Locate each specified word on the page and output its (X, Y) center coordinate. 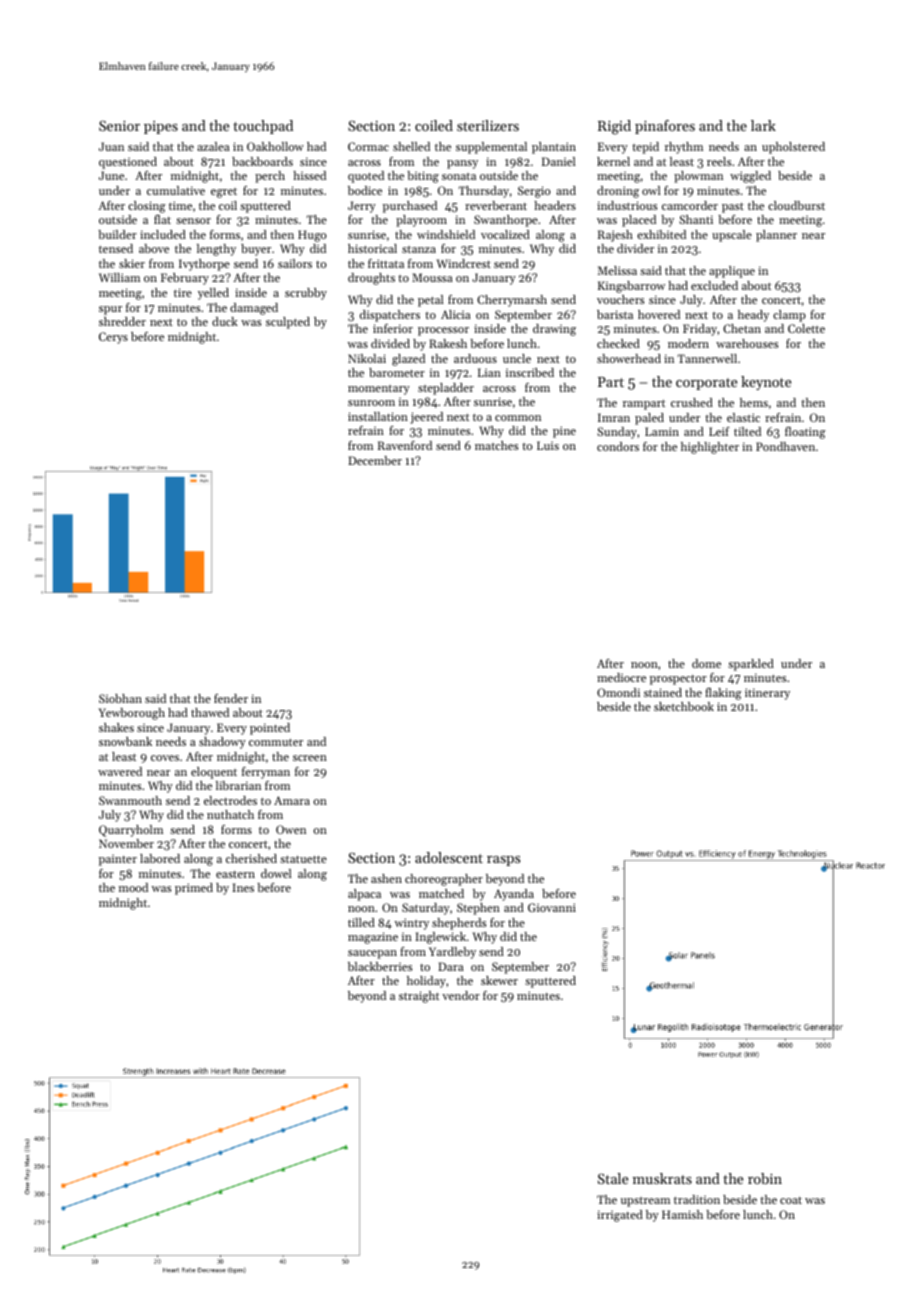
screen (310, 758)
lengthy (216, 250)
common (518, 418)
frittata (386, 263)
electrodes (230, 800)
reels (719, 161)
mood (133, 887)
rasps (503, 861)
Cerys (113, 338)
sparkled (751, 665)
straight (419, 997)
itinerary (767, 694)
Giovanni (552, 907)
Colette (806, 328)
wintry (412, 924)
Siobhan (120, 698)
